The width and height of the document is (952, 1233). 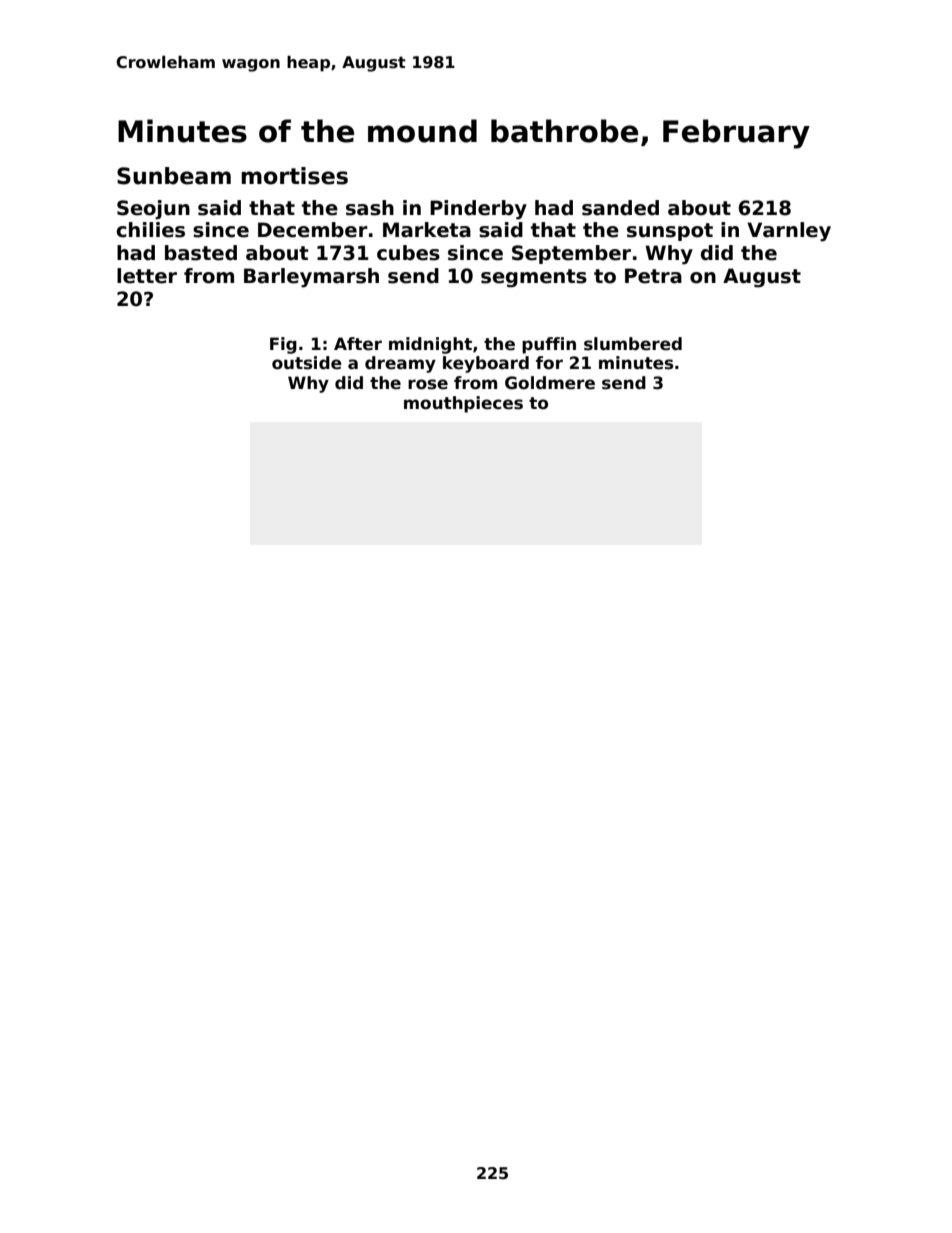 I want to click on rose, so click(x=428, y=384).
